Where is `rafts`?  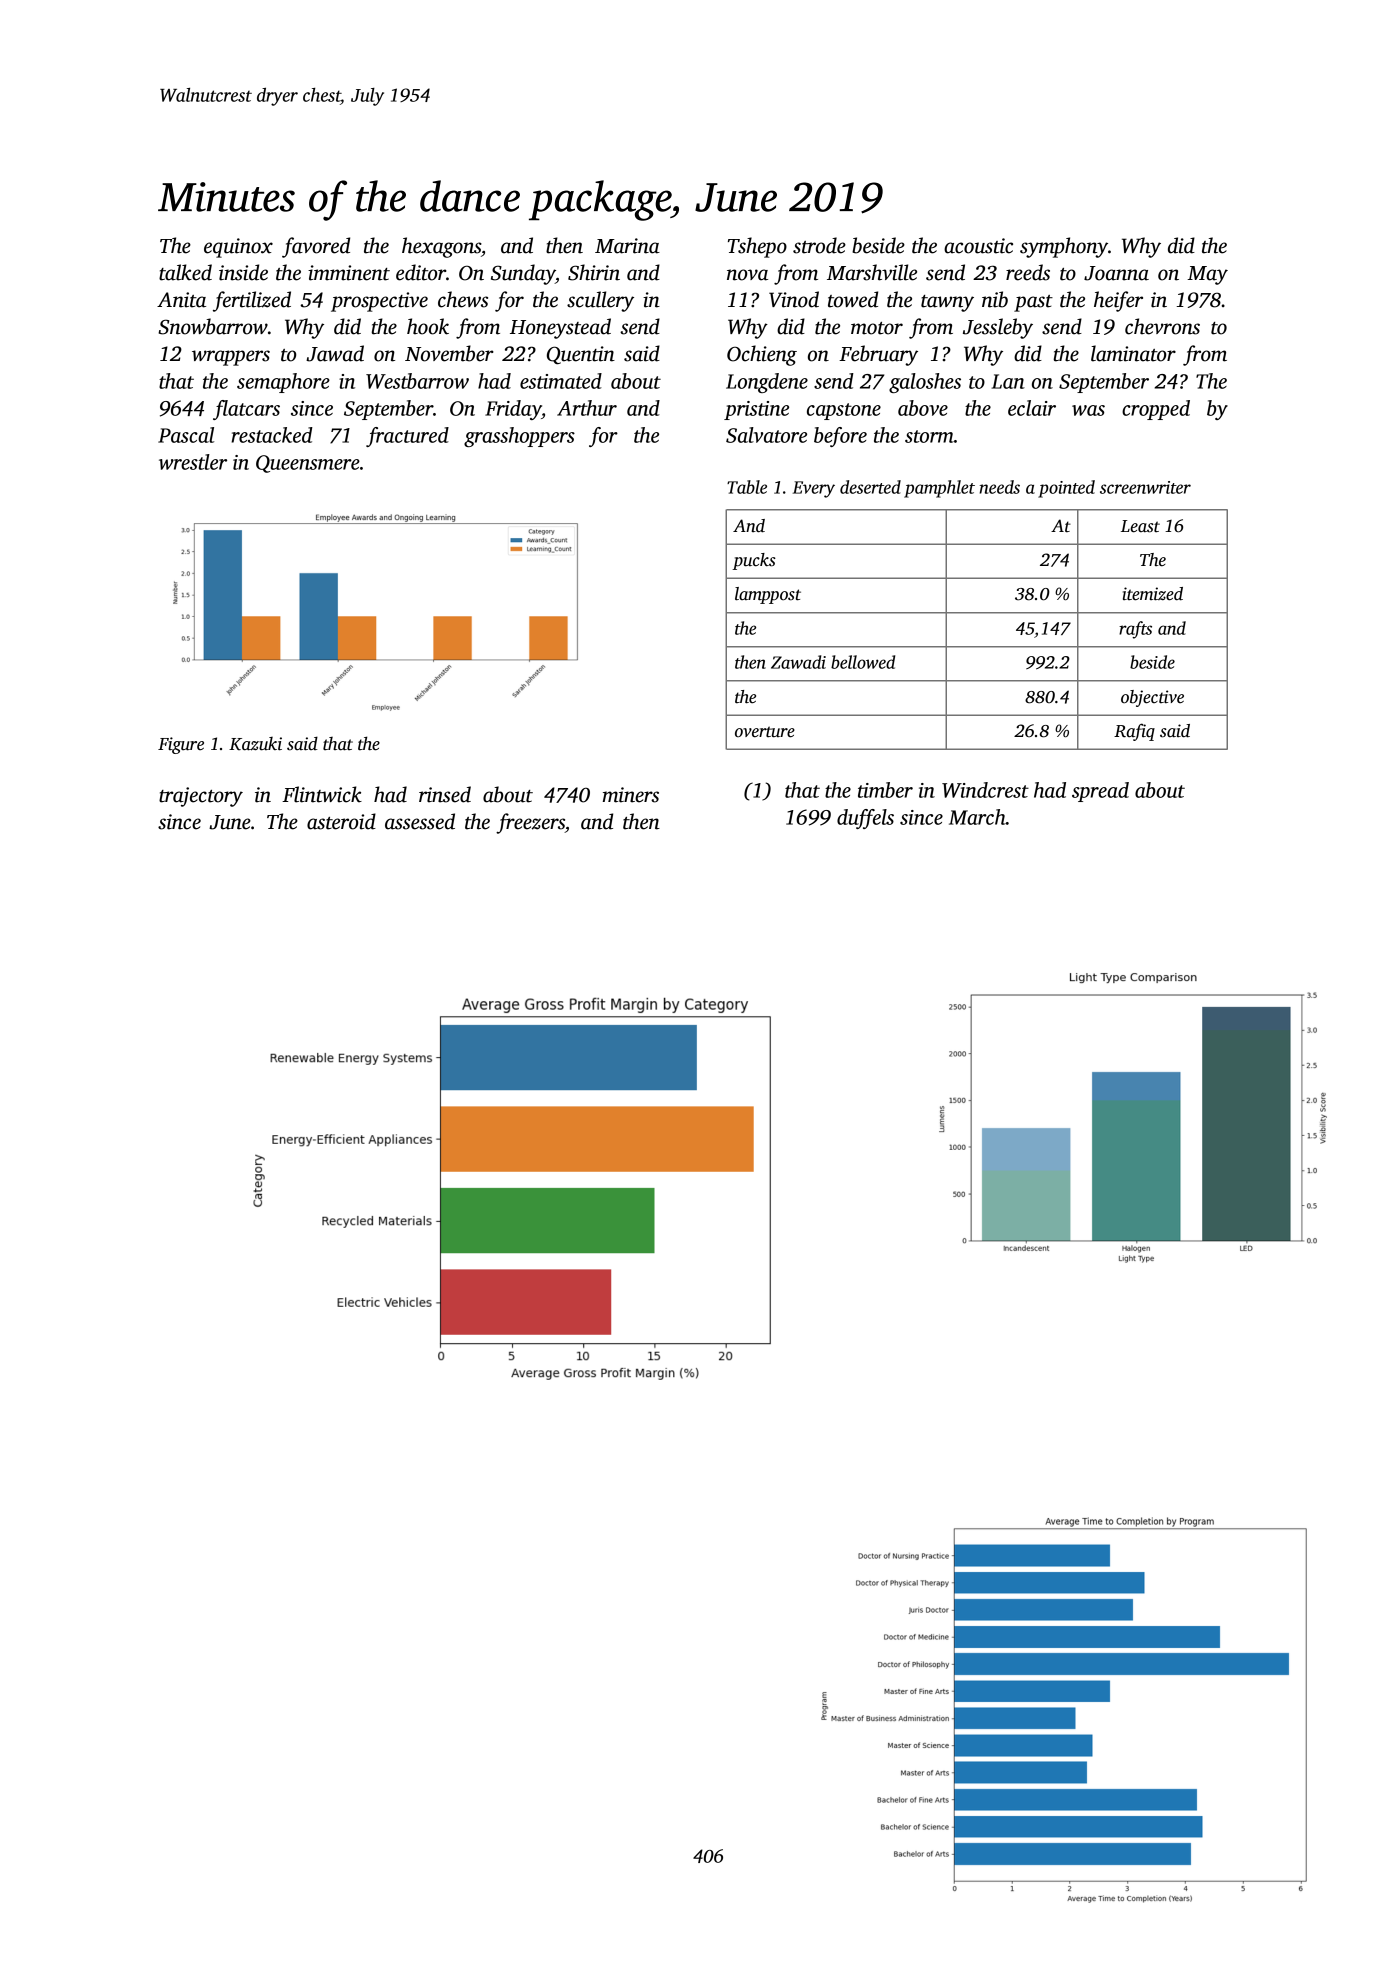 rafts is located at coordinates (1135, 630).
